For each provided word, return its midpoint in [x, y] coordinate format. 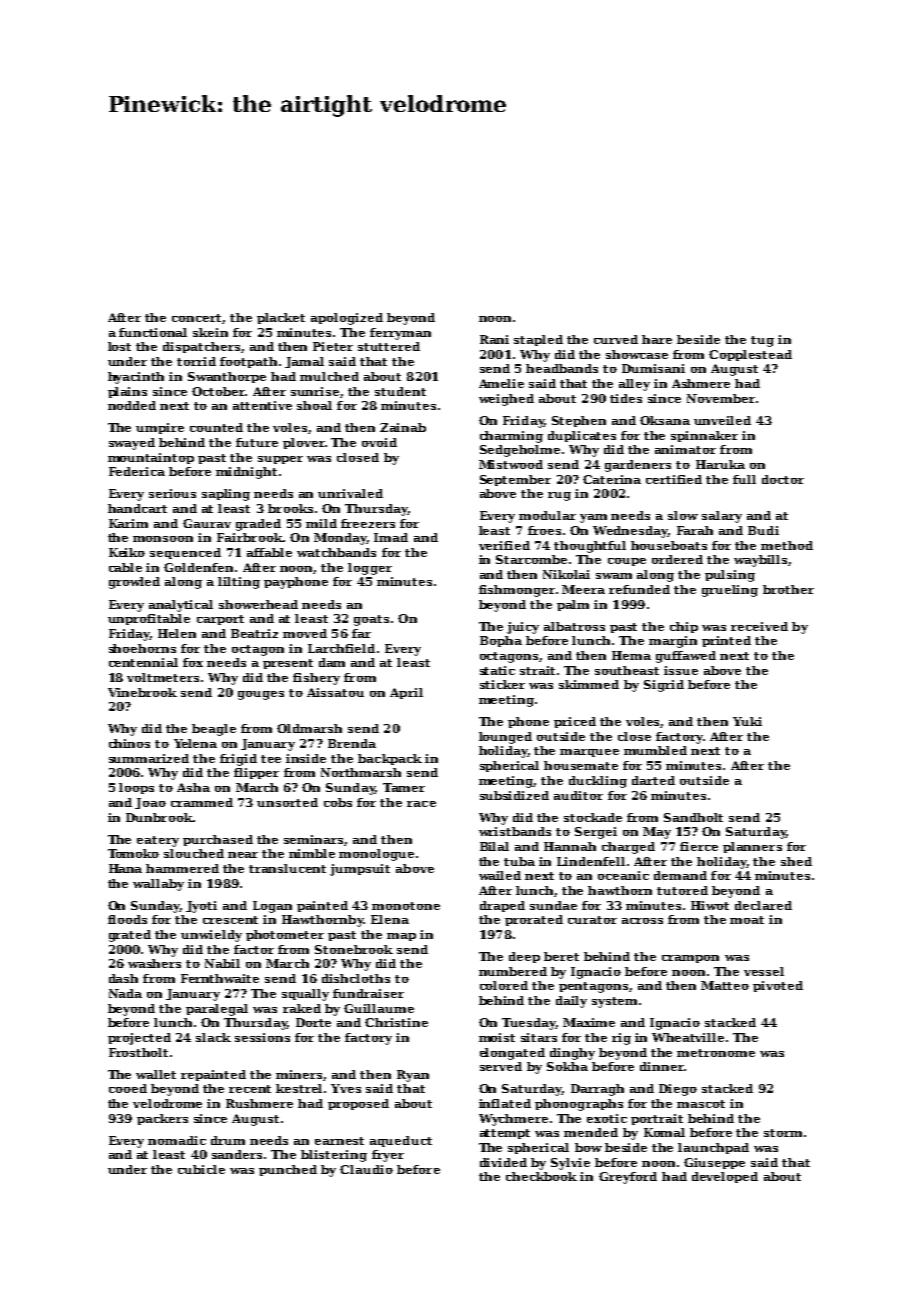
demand [680, 875]
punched [288, 1170]
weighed [506, 400]
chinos [129, 743]
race [421, 804]
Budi [763, 530]
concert [197, 319]
